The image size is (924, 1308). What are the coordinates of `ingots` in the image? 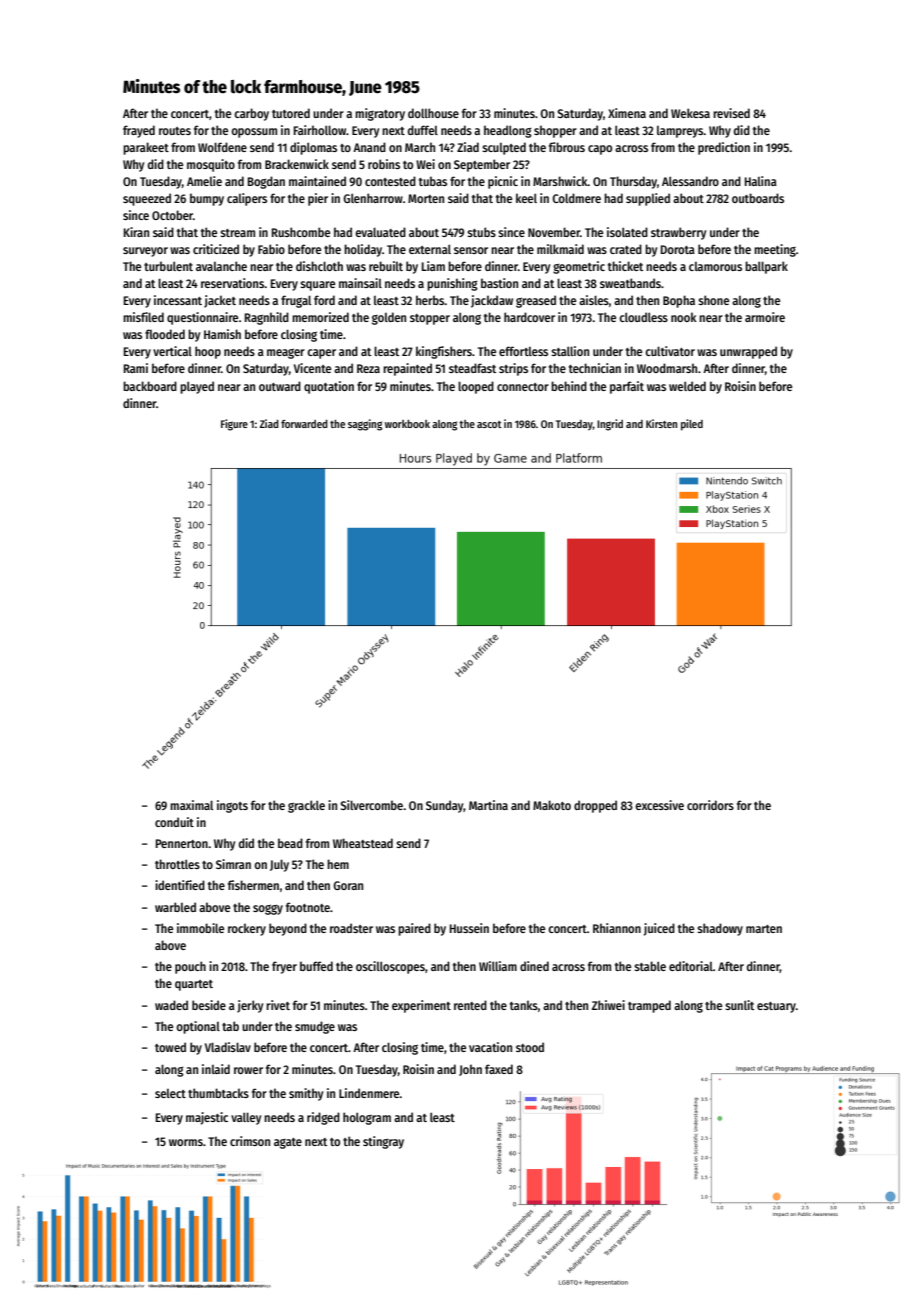 It's located at (232, 806).
